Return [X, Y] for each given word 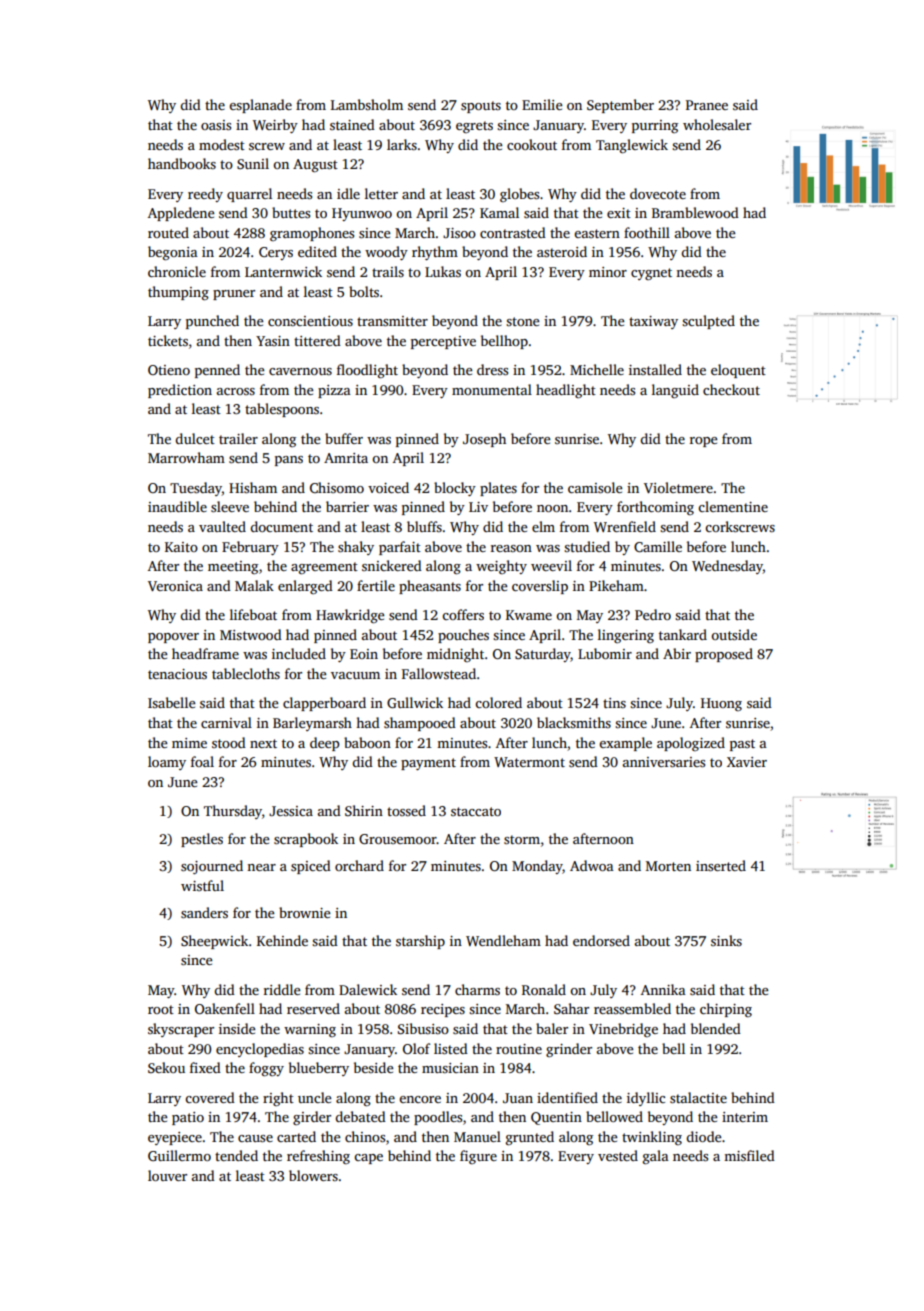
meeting [233, 567]
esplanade [260, 106]
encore [420, 1099]
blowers [313, 1175]
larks [402, 144]
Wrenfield [625, 526]
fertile [376, 585]
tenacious [177, 674]
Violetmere [678, 487]
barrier [347, 506]
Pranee [707, 105]
